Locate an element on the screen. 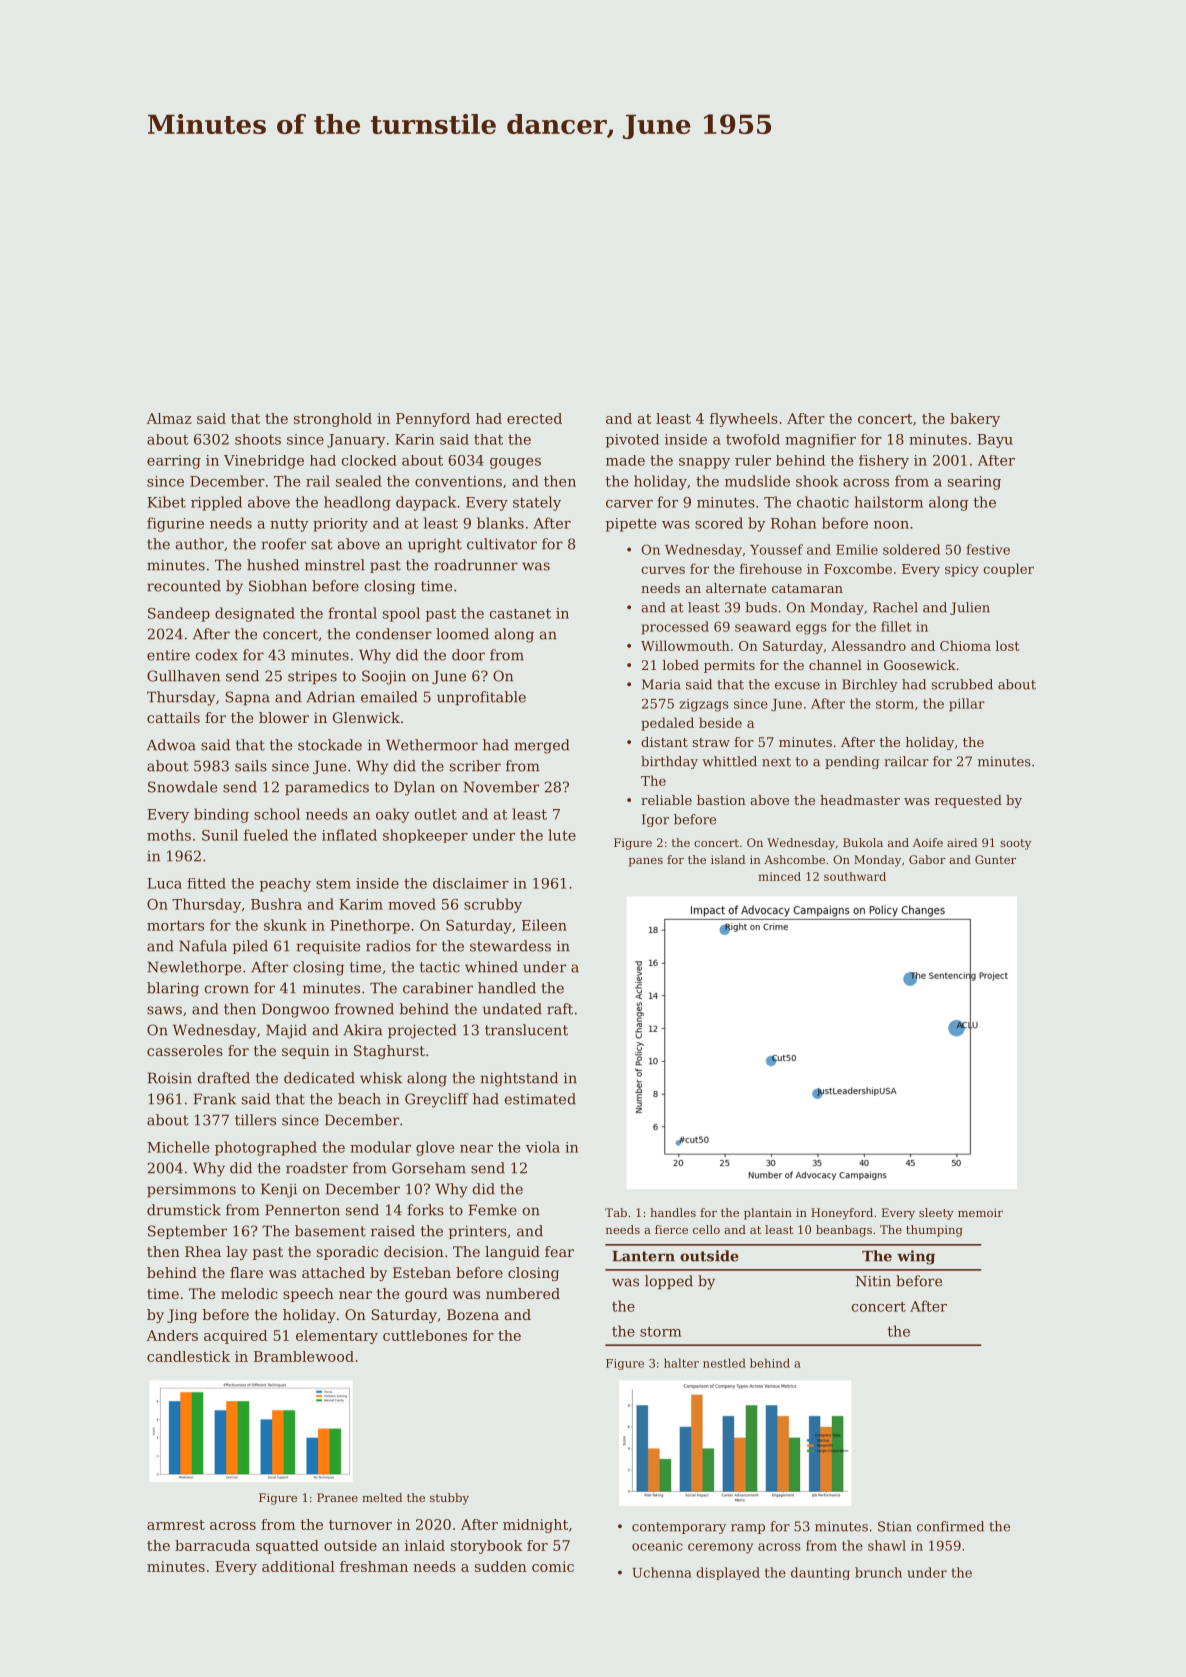 This screenshot has width=1186, height=1677. bakery is located at coordinates (975, 420).
